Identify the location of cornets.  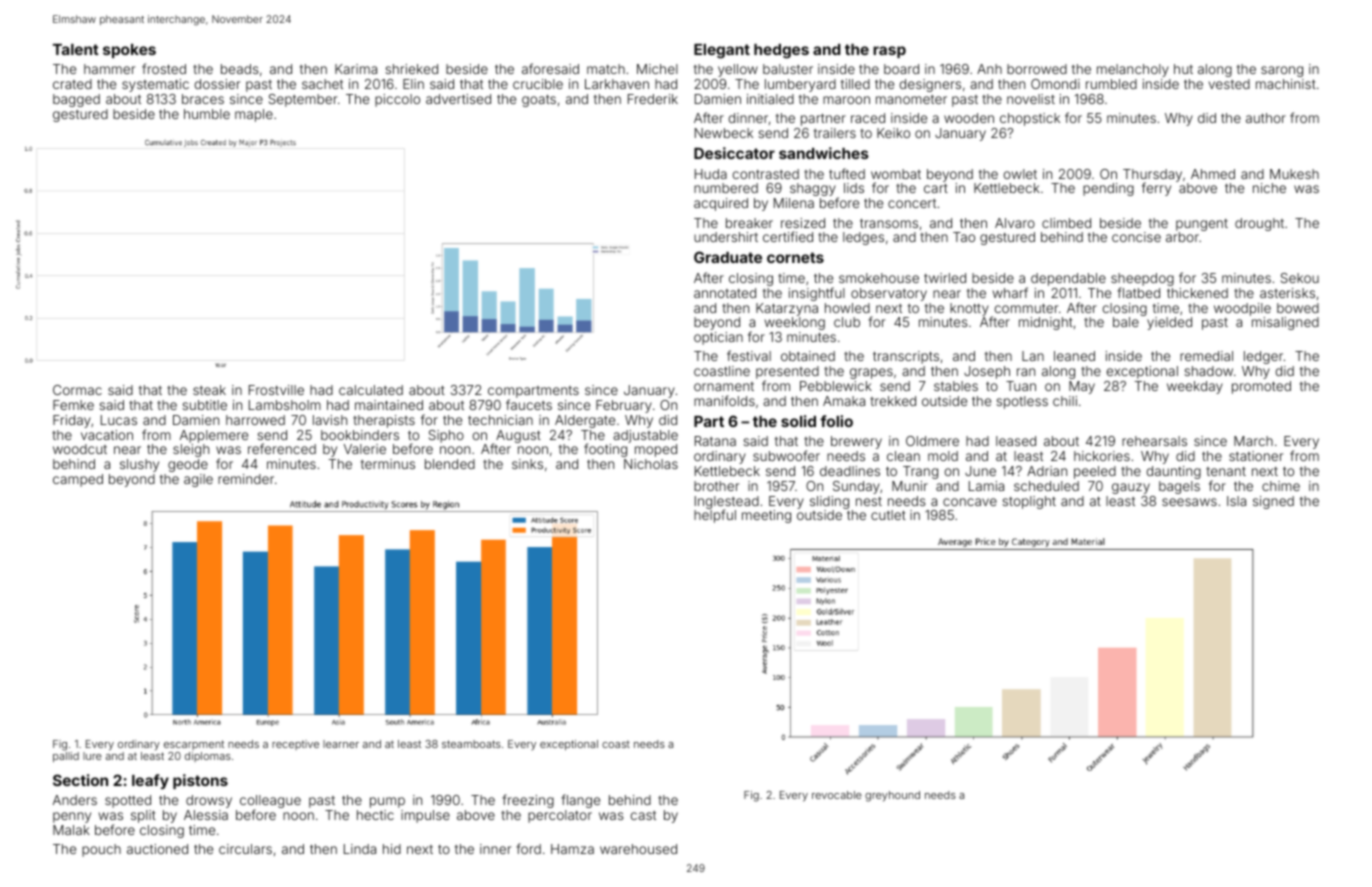
(795, 257).
